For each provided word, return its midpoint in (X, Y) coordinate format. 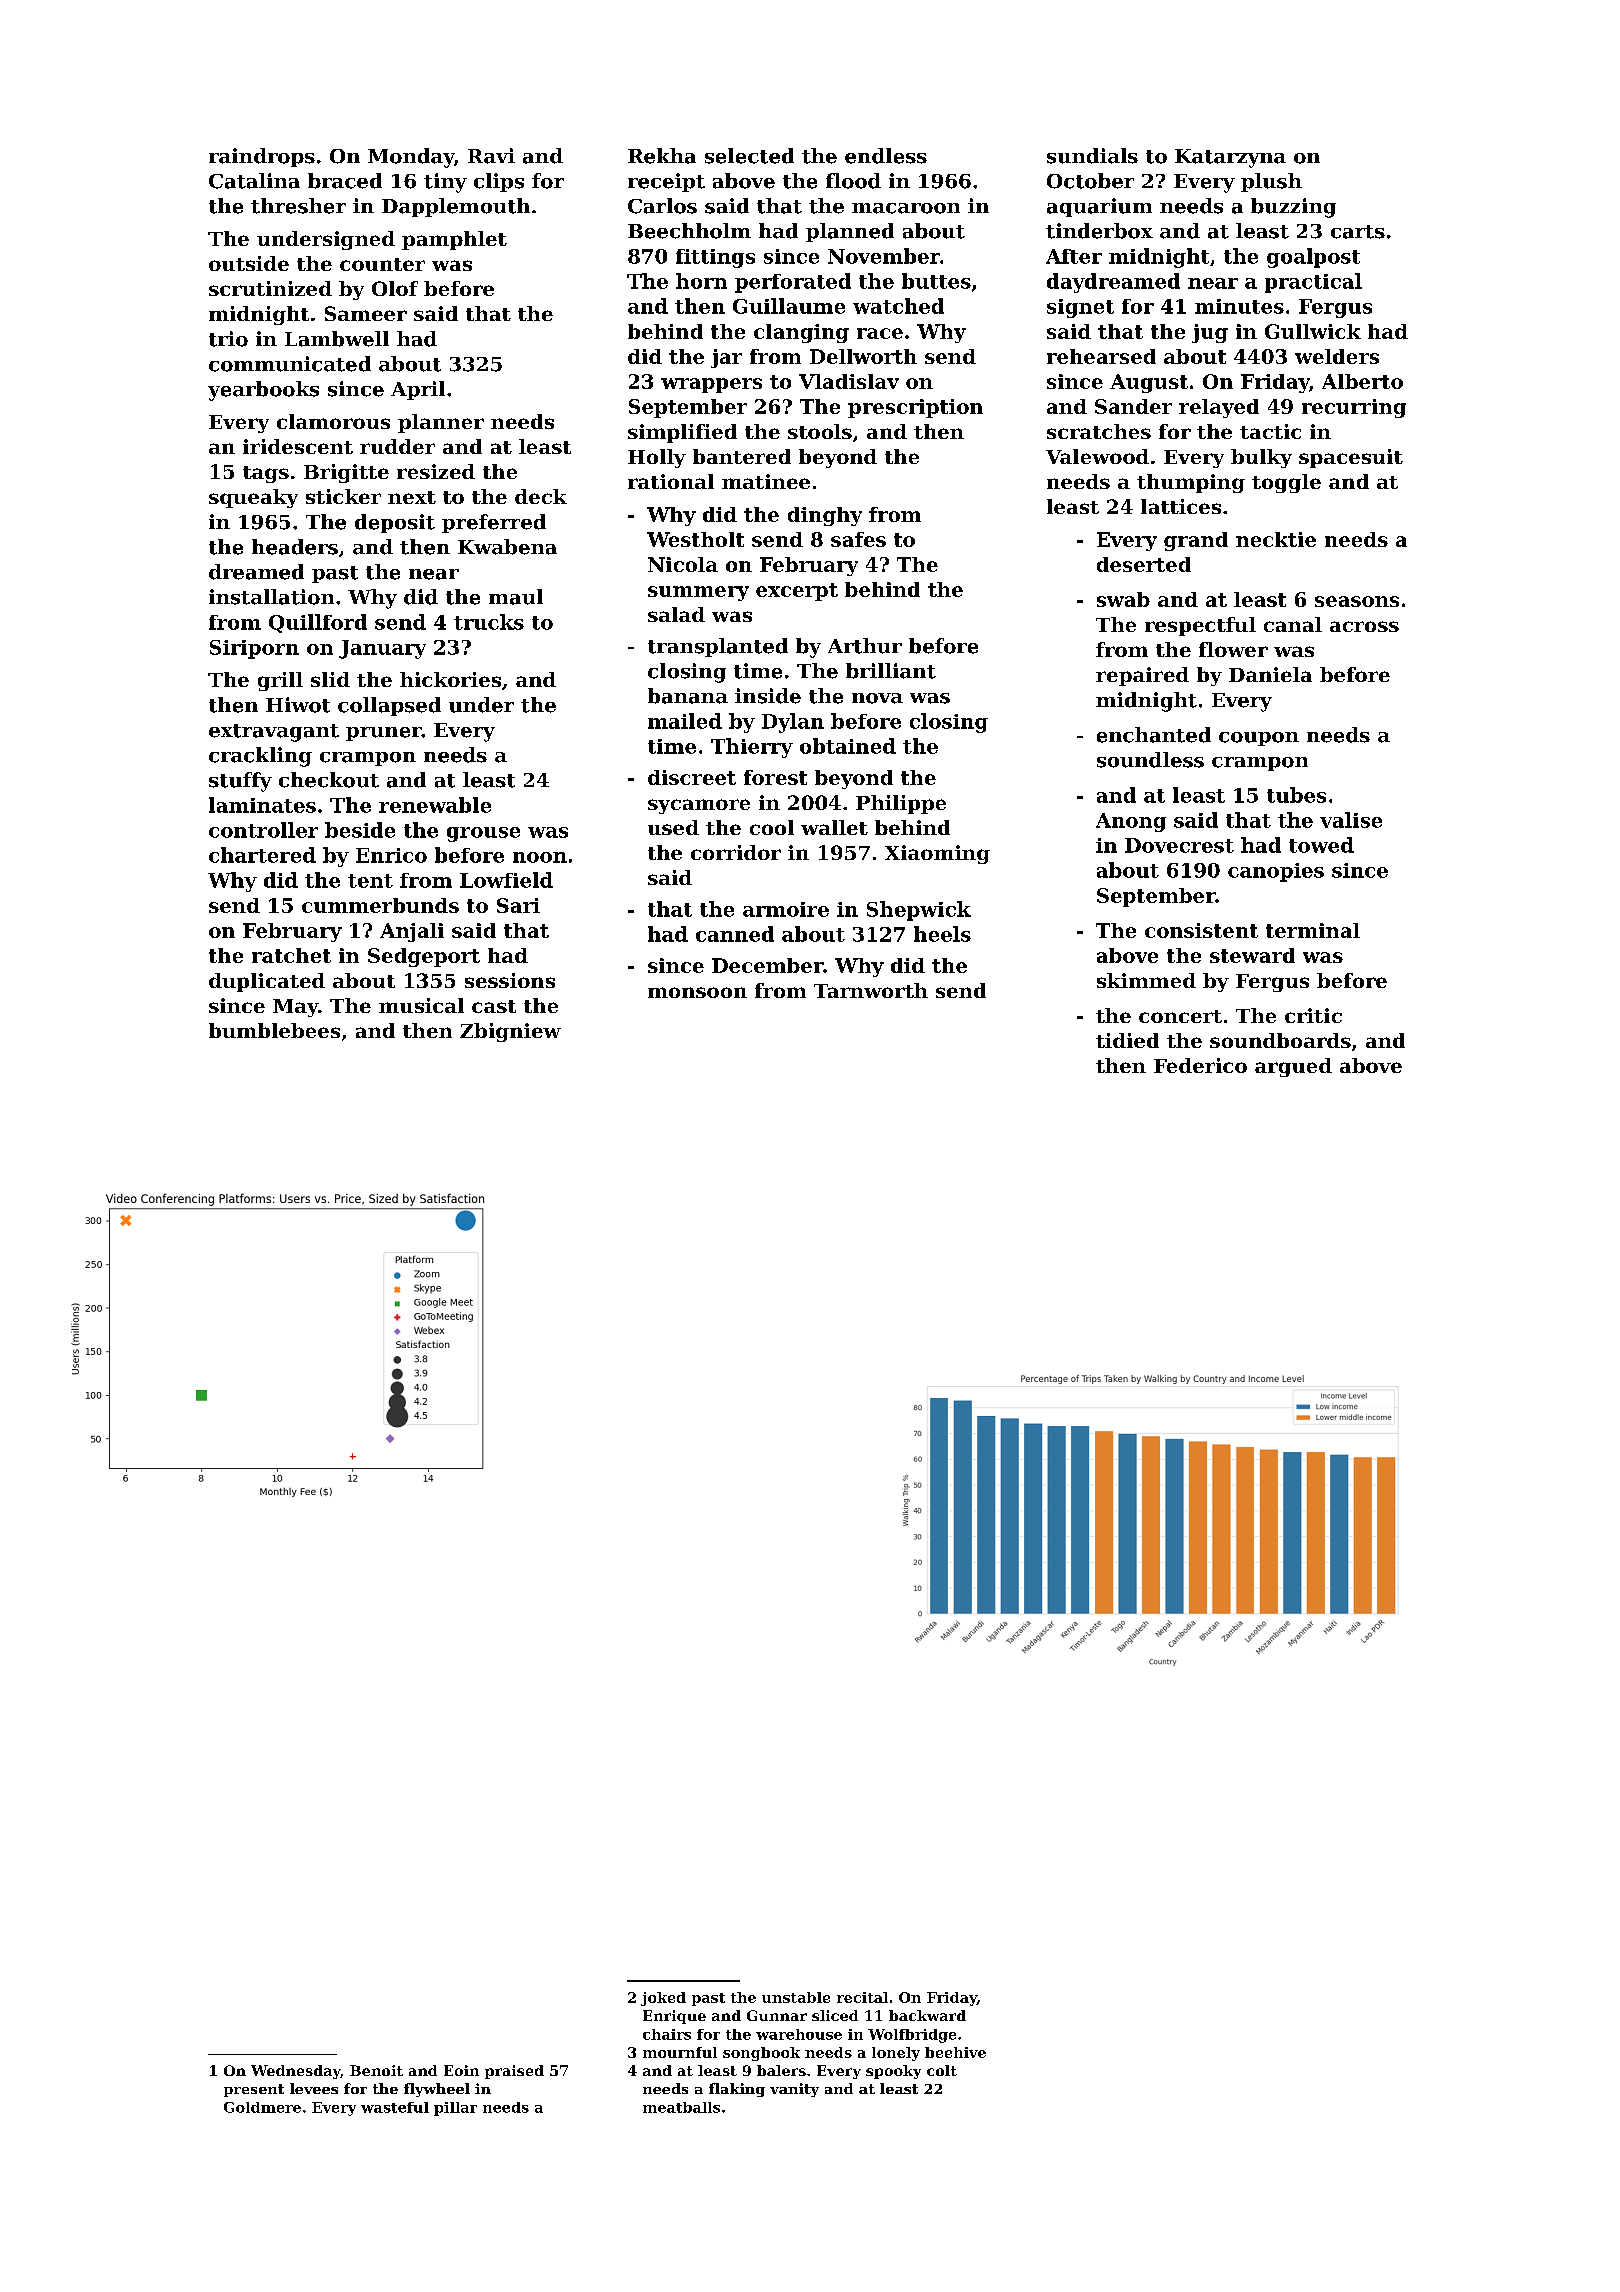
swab (1123, 599)
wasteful (395, 2107)
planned (850, 232)
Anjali (412, 932)
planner (441, 423)
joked (663, 1999)
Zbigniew (510, 1032)
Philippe (901, 804)
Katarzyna (1230, 158)
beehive (955, 2052)
